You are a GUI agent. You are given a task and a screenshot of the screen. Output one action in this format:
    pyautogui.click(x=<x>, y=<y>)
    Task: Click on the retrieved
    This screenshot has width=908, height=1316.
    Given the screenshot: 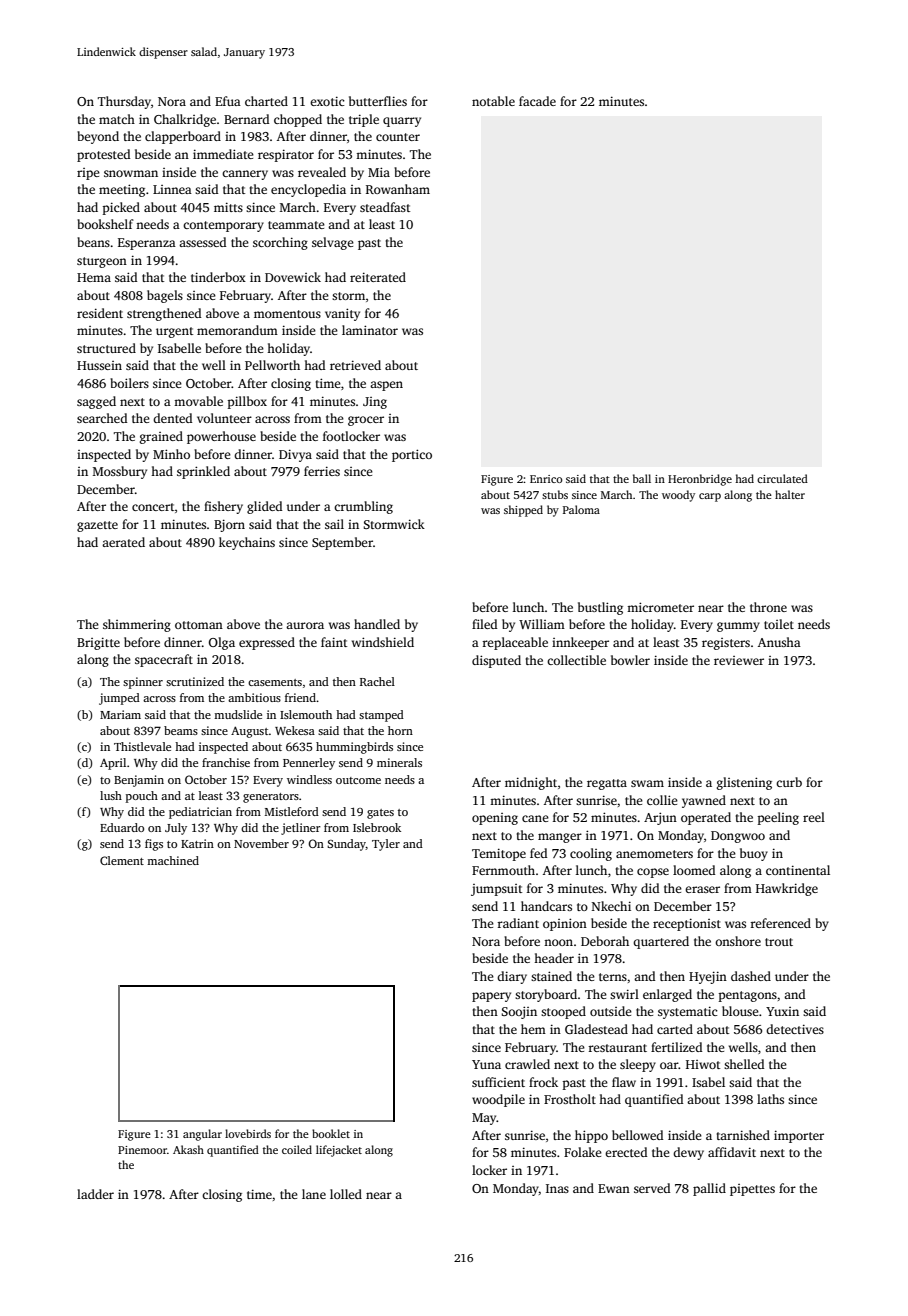 What is the action you would take?
    pyautogui.click(x=355, y=365)
